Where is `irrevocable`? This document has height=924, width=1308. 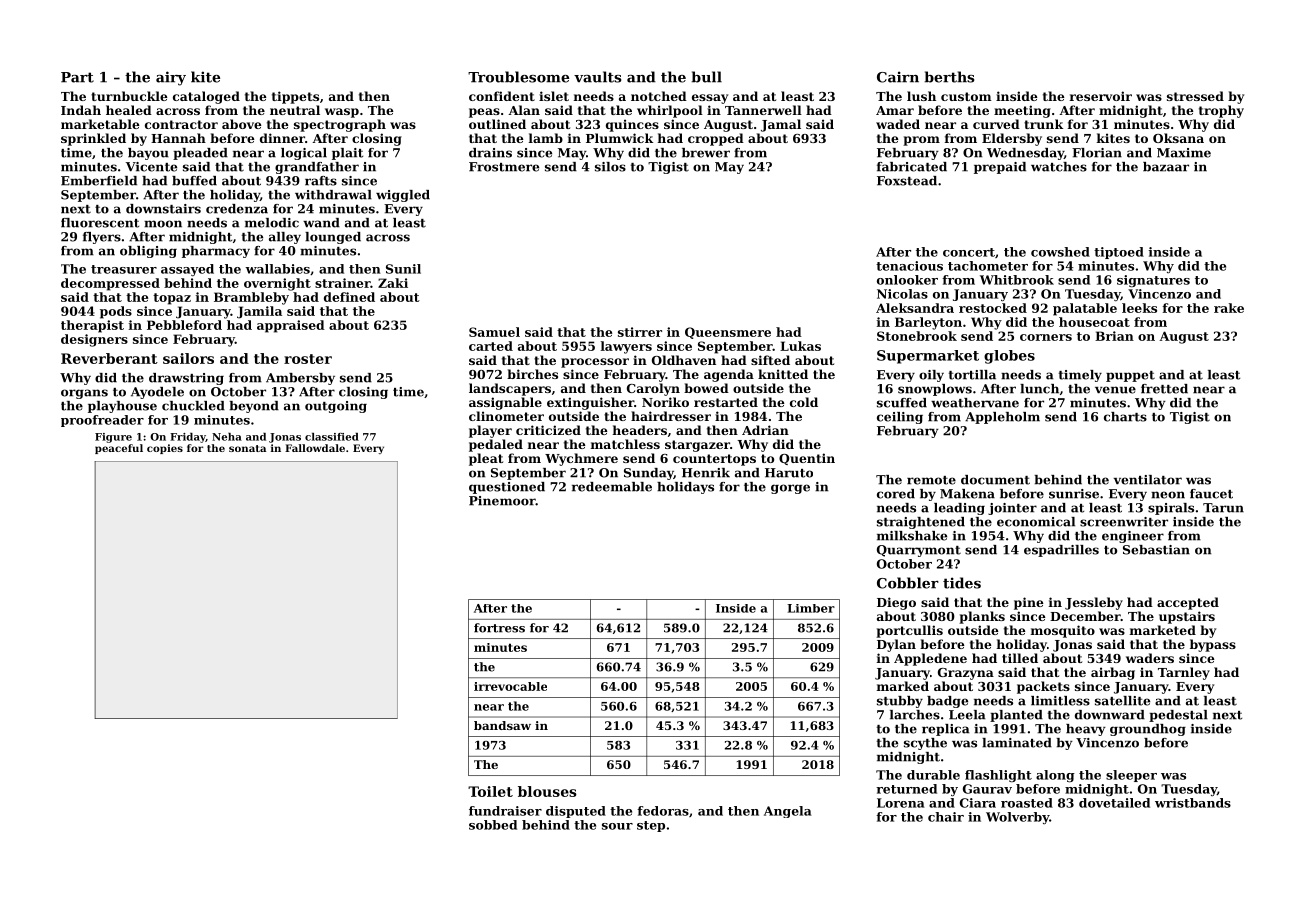
irrevocable is located at coordinates (510, 686).
